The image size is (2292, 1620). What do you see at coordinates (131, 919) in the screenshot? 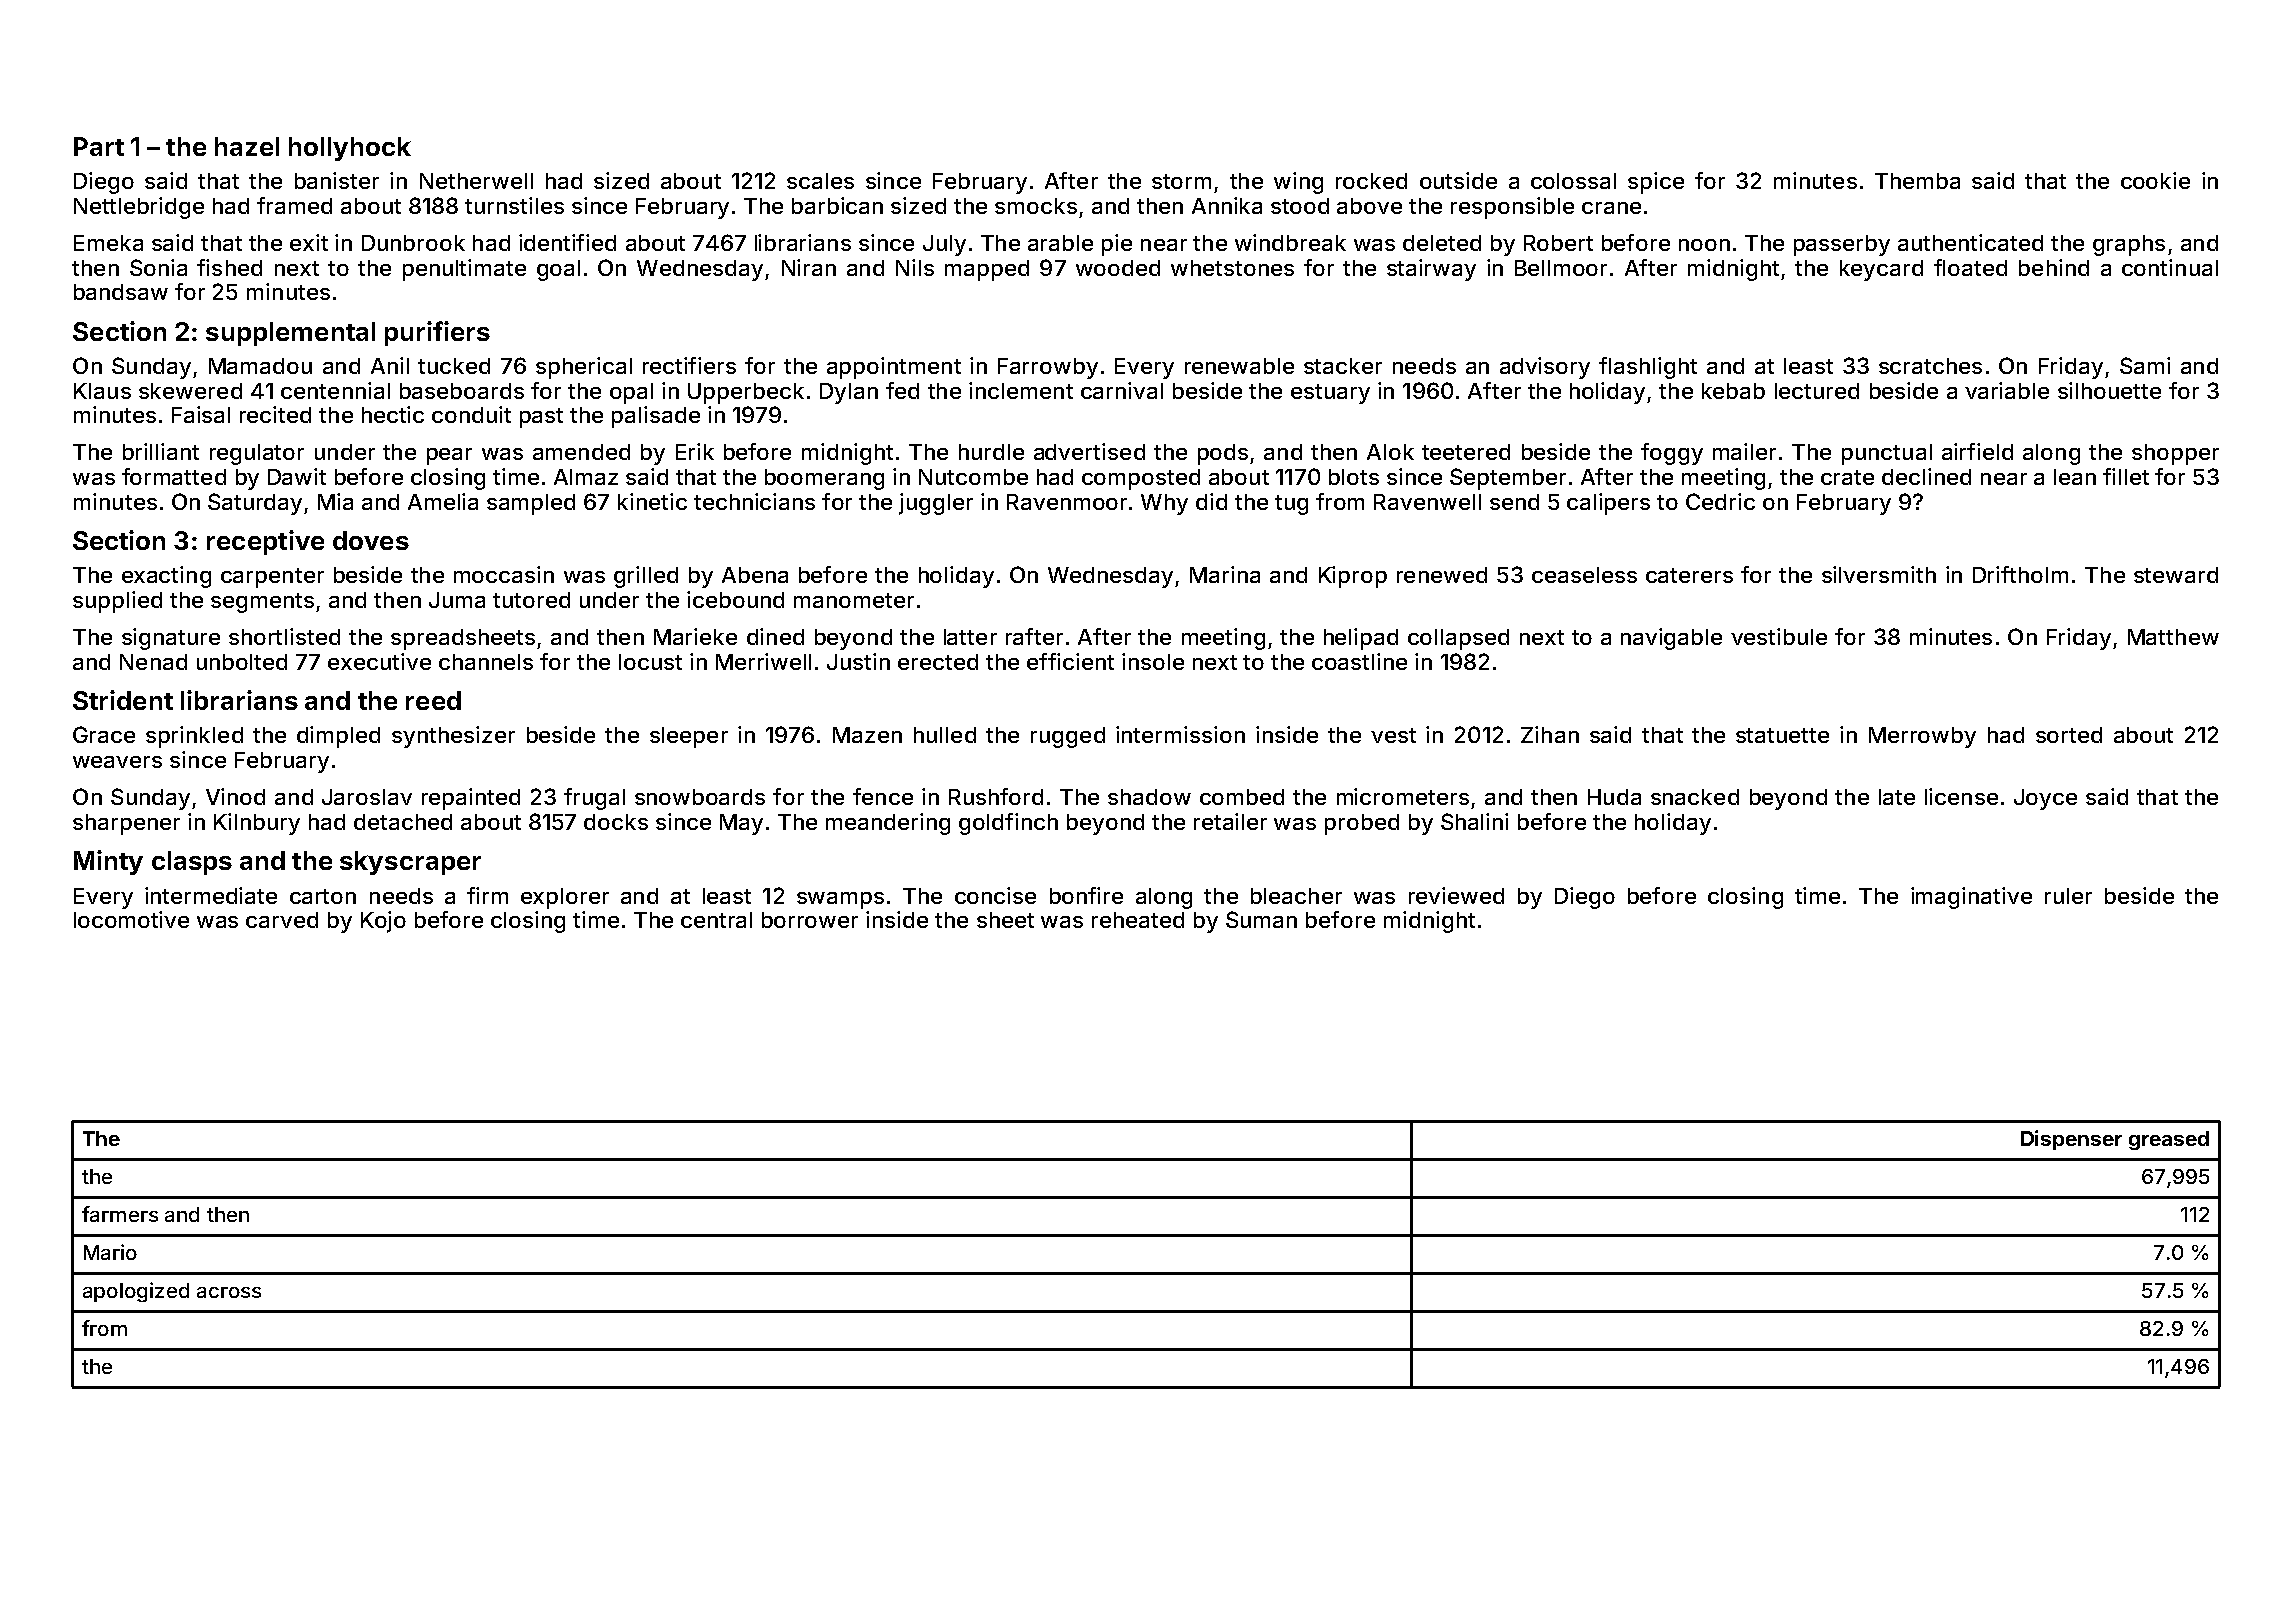
I see `locomotive` at bounding box center [131, 919].
